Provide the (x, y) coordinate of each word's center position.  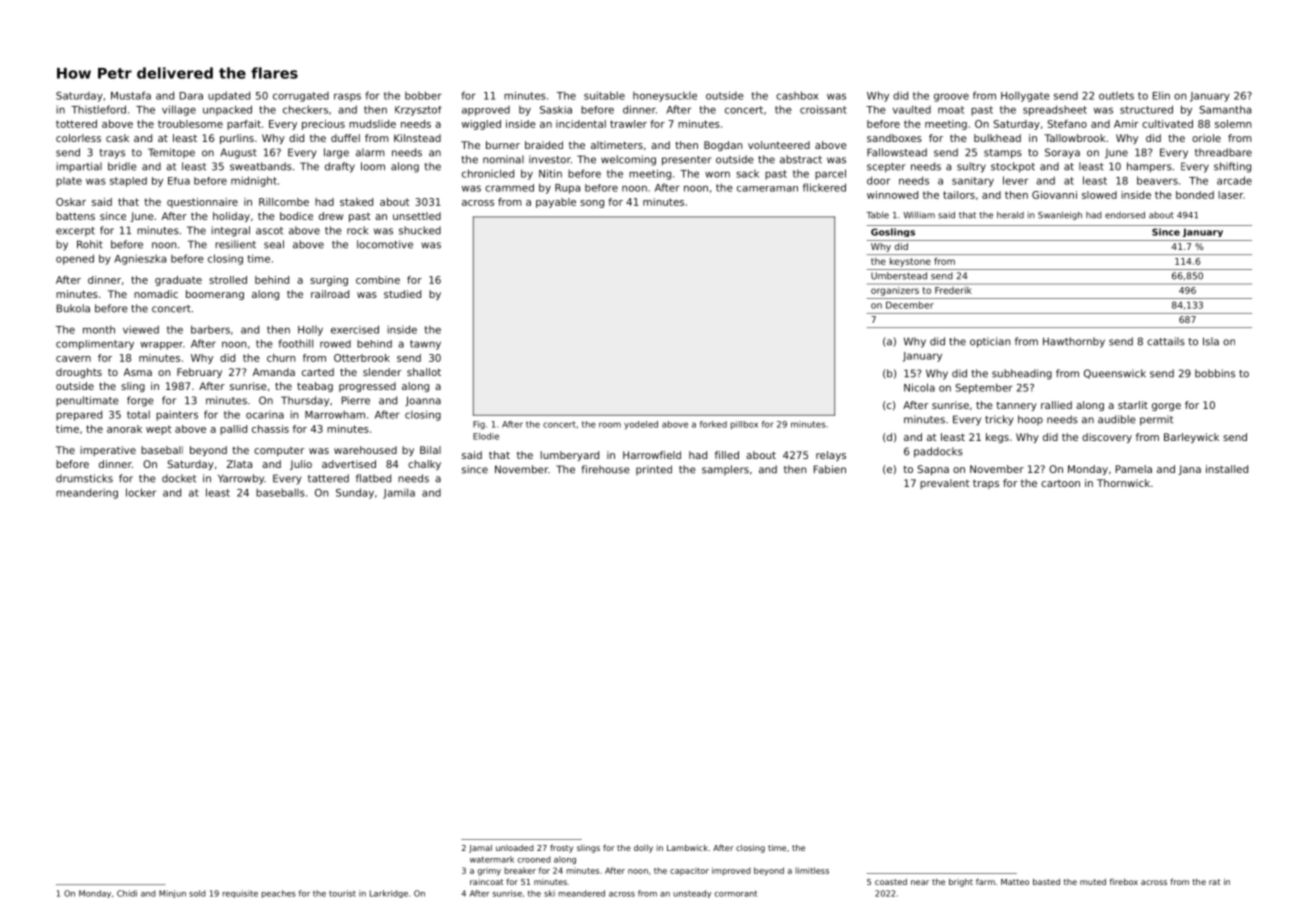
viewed (141, 329)
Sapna (933, 470)
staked (356, 202)
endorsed (1125, 215)
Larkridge (389, 894)
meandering (87, 493)
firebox (1124, 881)
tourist (342, 893)
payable (556, 203)
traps (986, 484)
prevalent (945, 484)
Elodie (486, 436)
